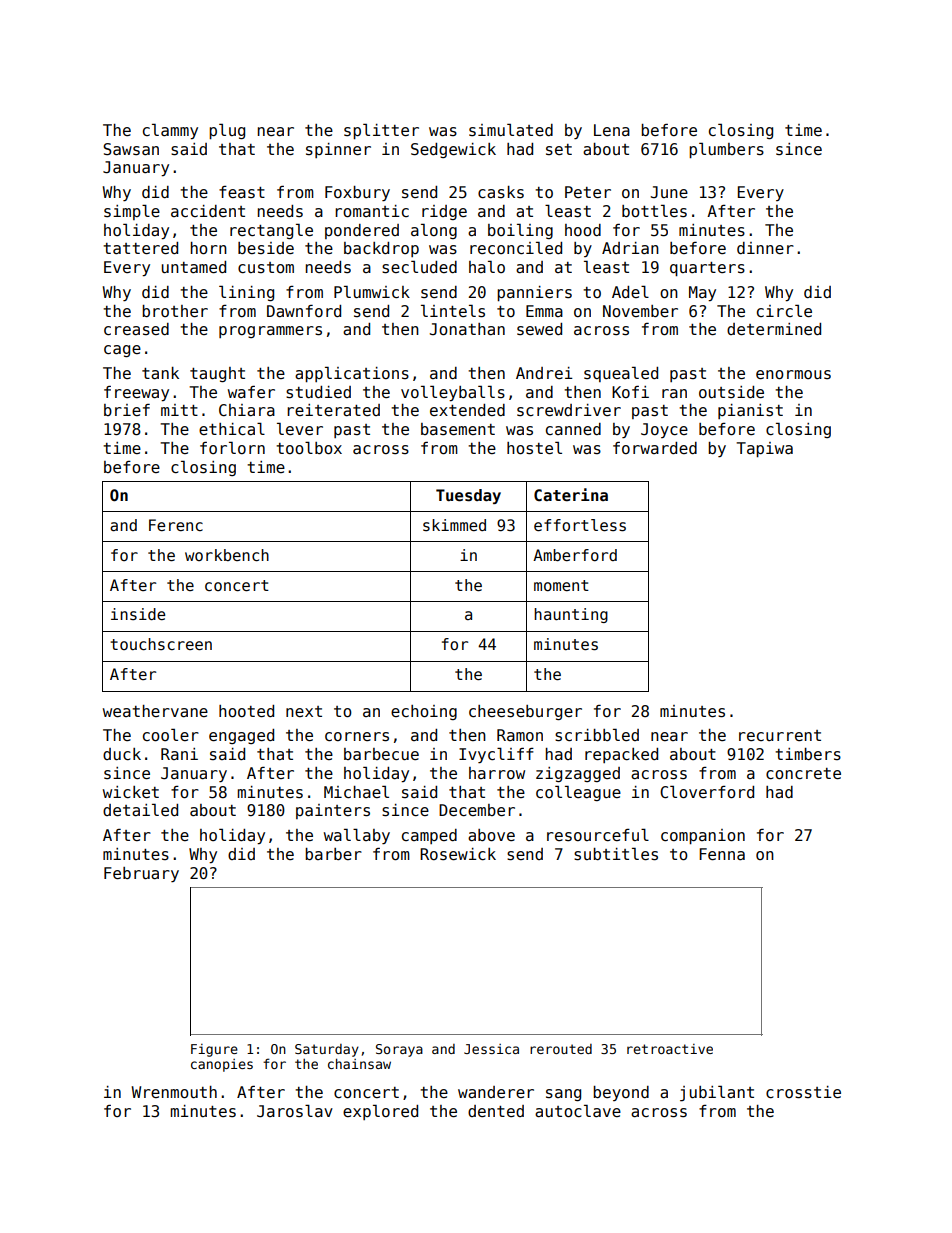 The image size is (952, 1233). What do you see at coordinates (227, 131) in the page?
I see `plug` at bounding box center [227, 131].
